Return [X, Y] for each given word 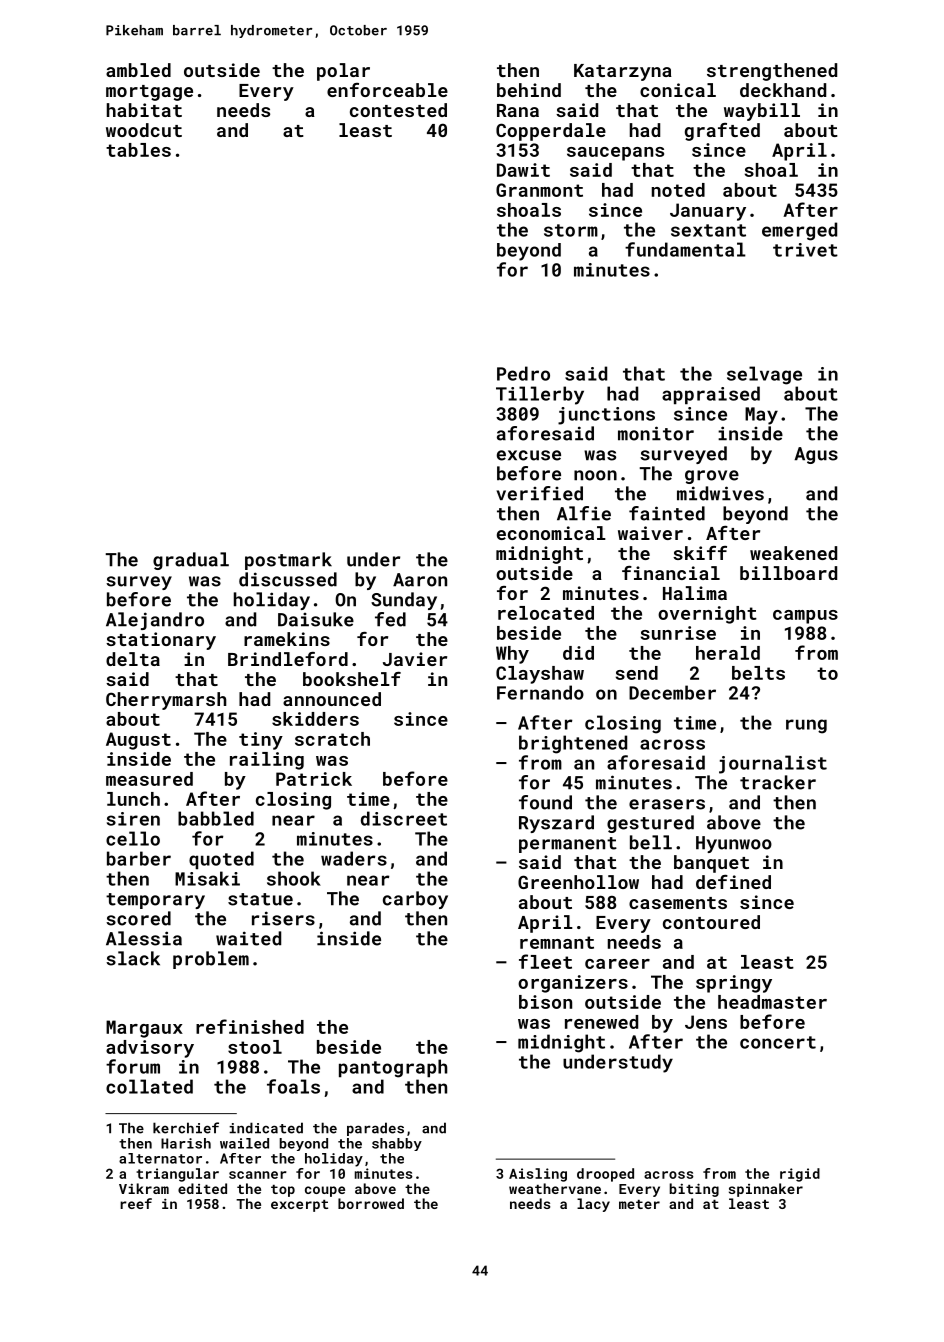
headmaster [772, 1002]
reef [136, 1203]
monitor [656, 433]
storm [571, 230]
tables [138, 150]
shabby [397, 1144]
